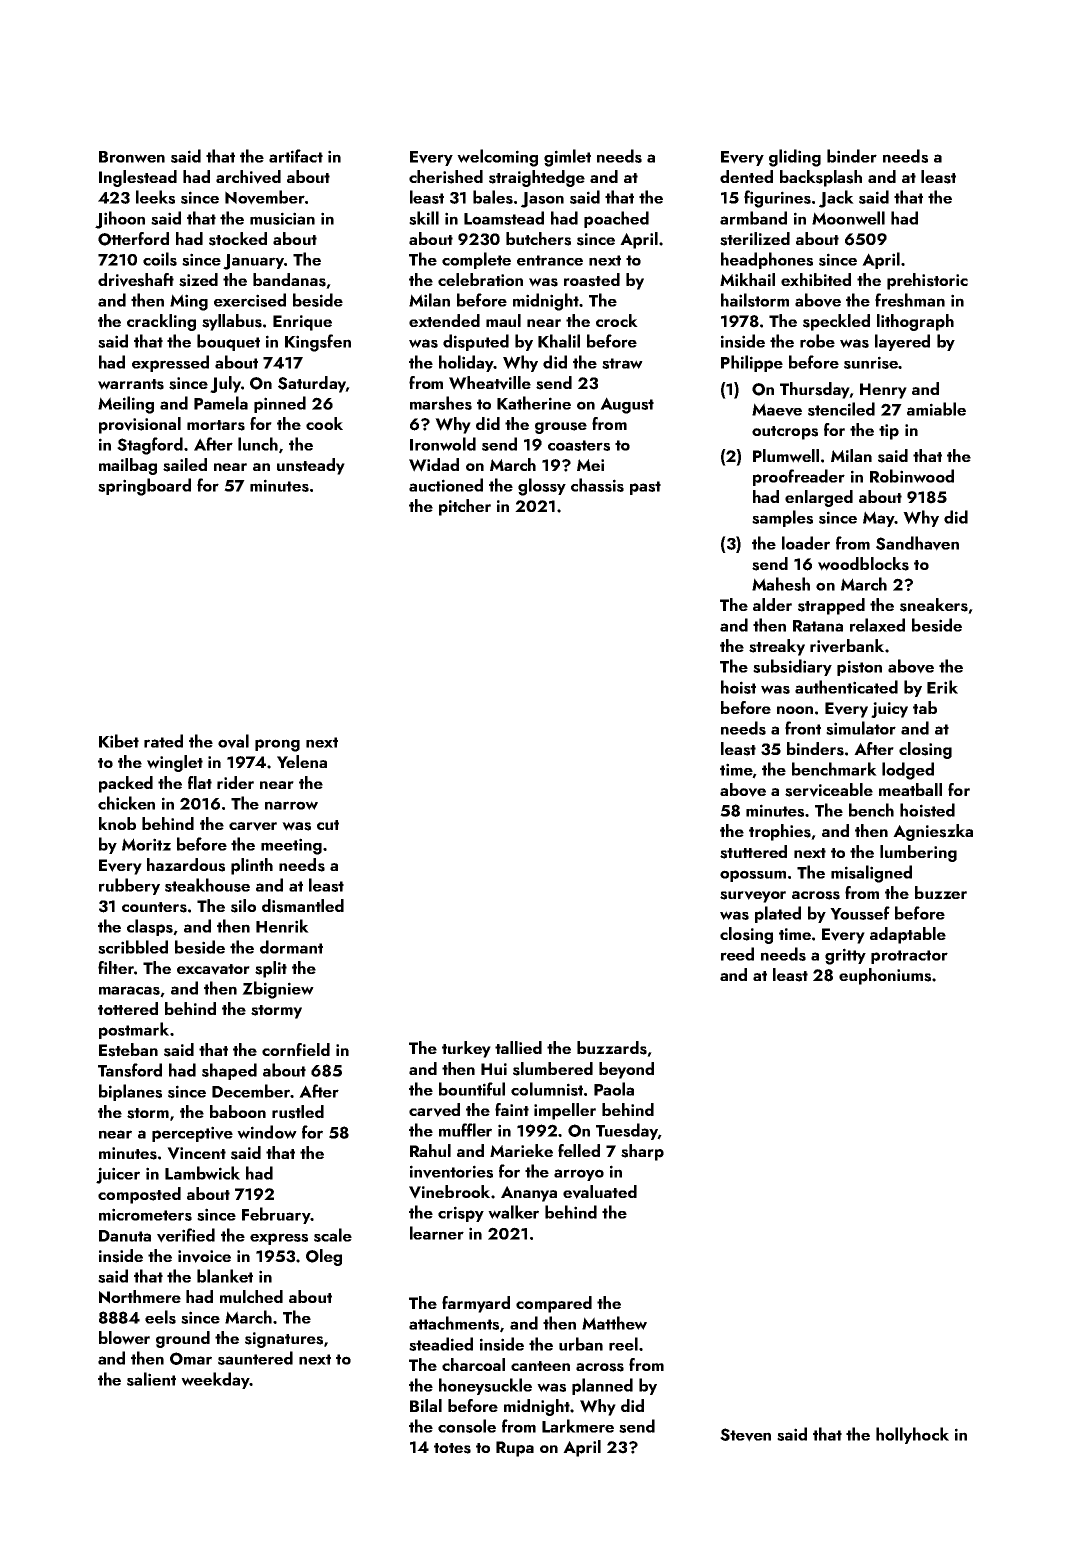  I want to click on blanket, so click(225, 1276).
